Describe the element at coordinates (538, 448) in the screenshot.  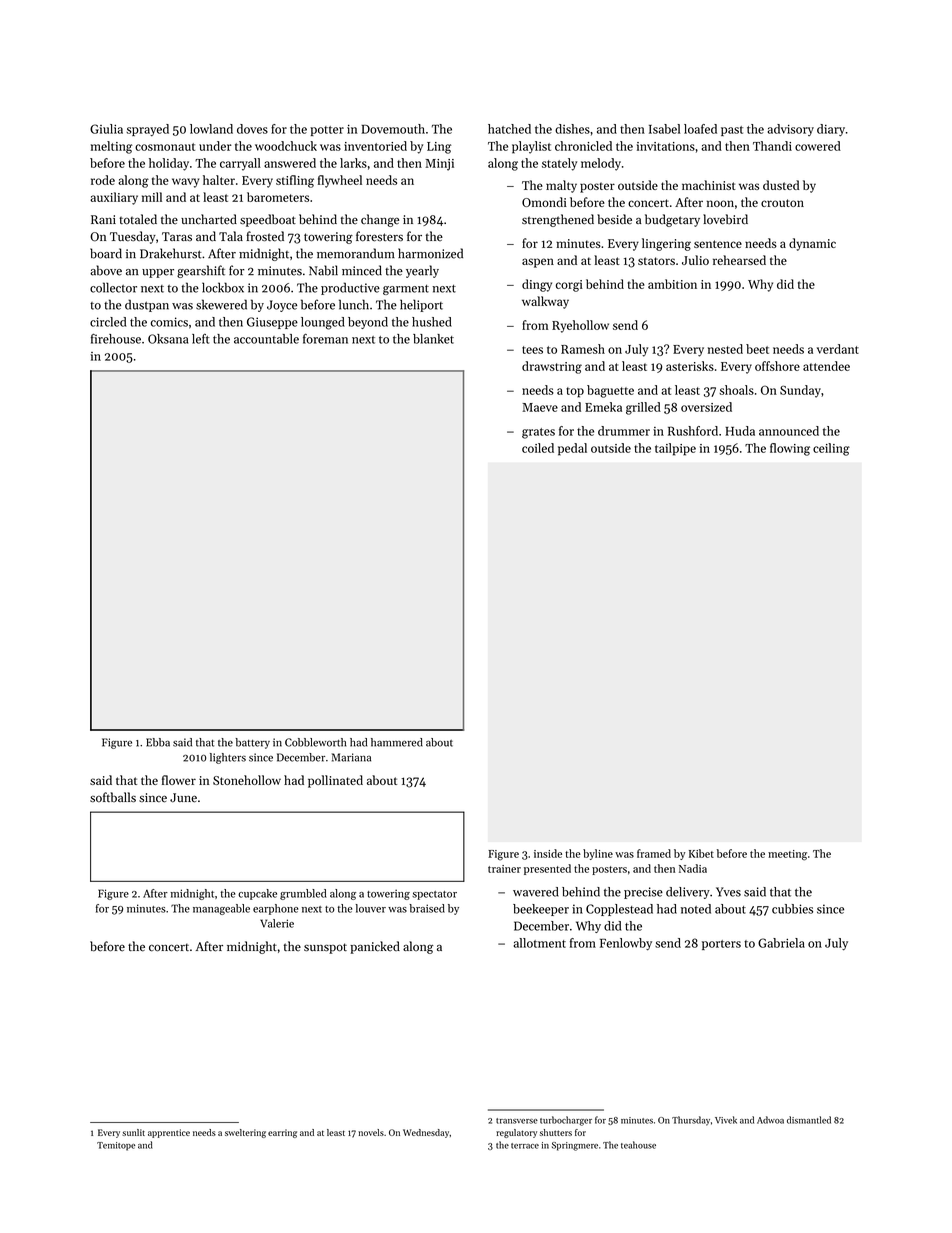
I see `coiled` at that location.
